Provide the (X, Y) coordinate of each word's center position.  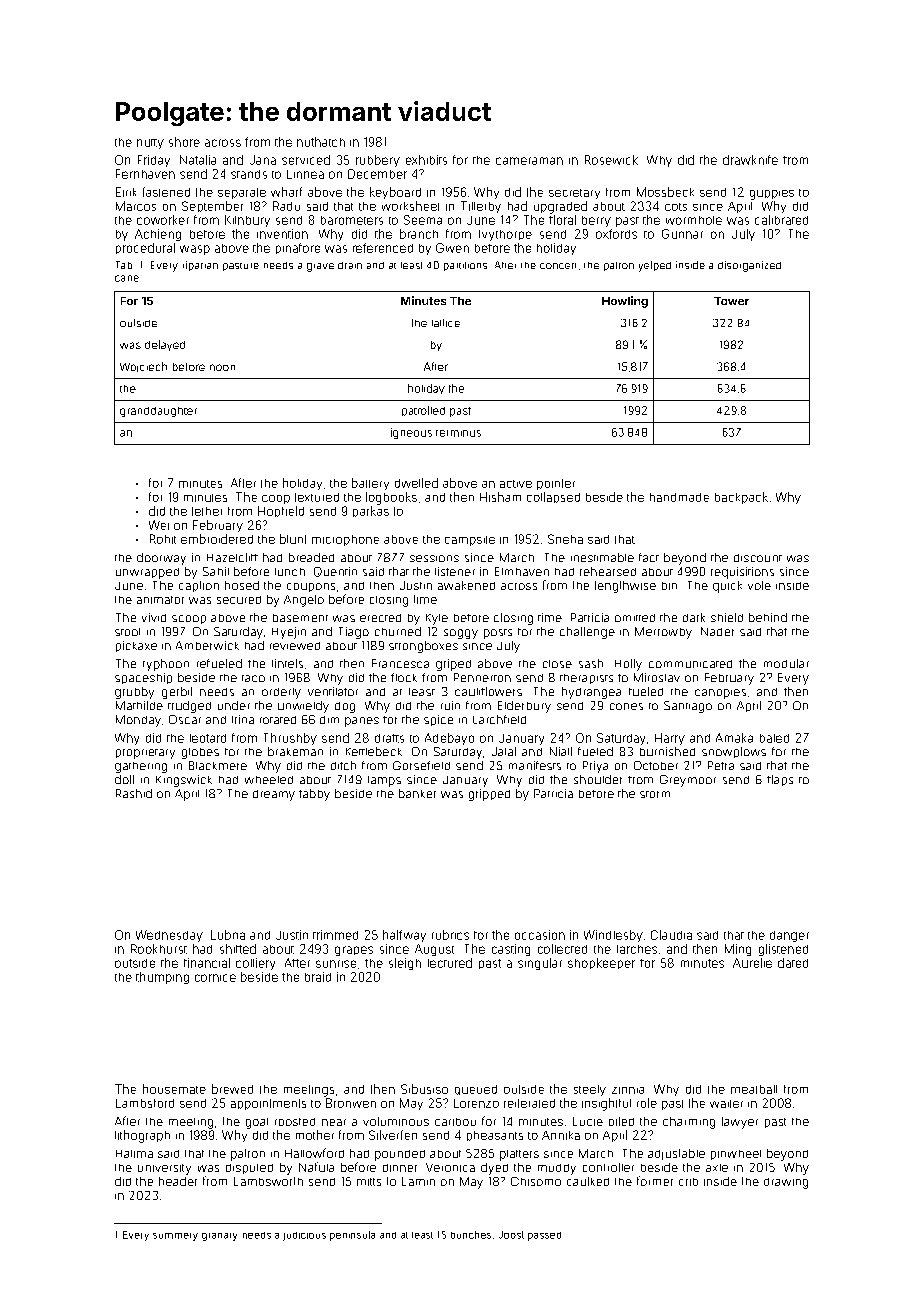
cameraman (529, 161)
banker (417, 793)
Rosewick (611, 160)
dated (793, 963)
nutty (150, 144)
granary (219, 1237)
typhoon (166, 665)
